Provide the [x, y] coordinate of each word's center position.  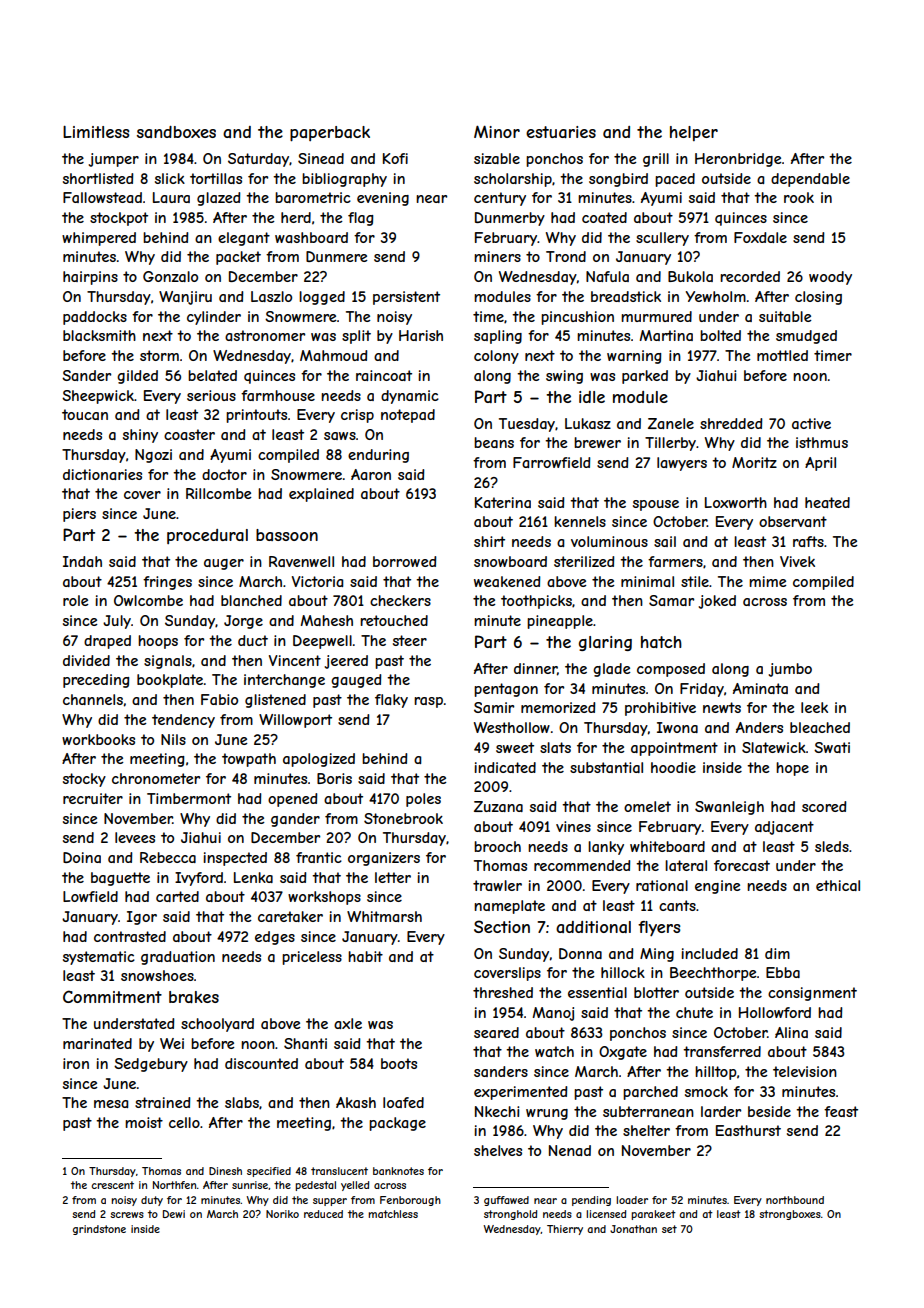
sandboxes [176, 132]
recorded [750, 276]
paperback [330, 134]
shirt [489, 541]
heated [827, 502]
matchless [393, 1214]
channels [93, 699]
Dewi [174, 1214]
